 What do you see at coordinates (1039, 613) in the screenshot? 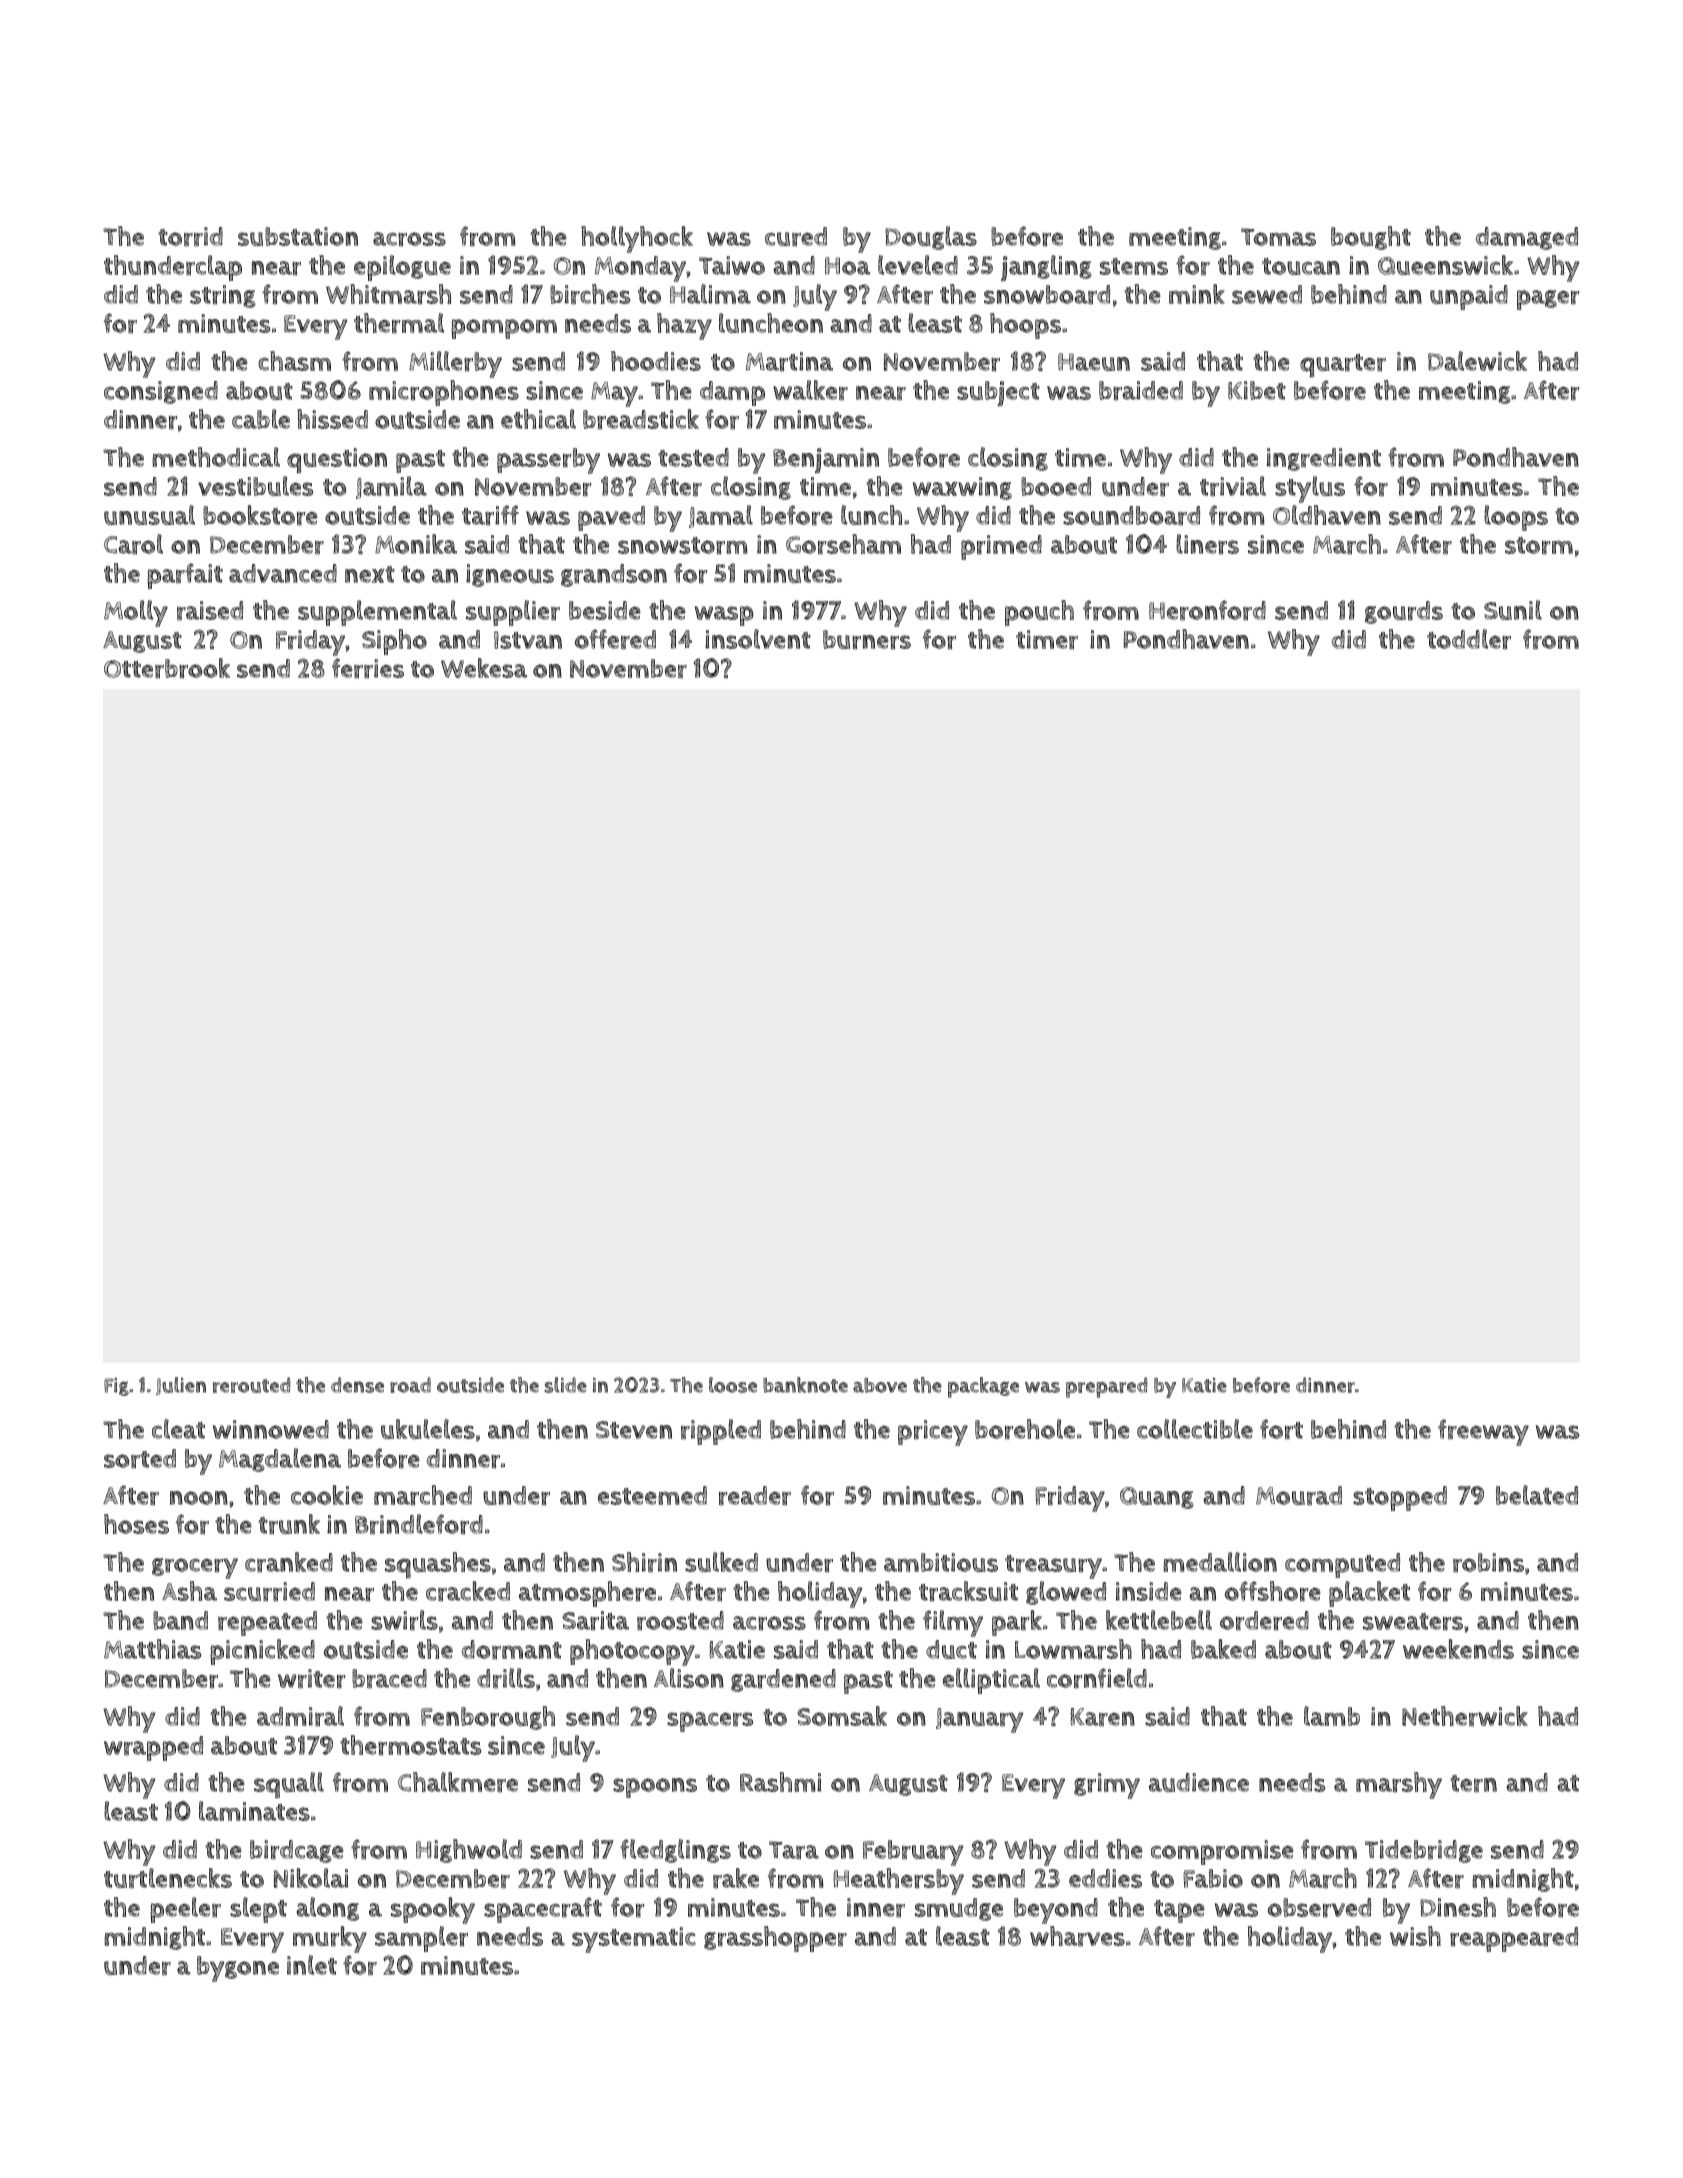
I see `pouch` at bounding box center [1039, 613].
